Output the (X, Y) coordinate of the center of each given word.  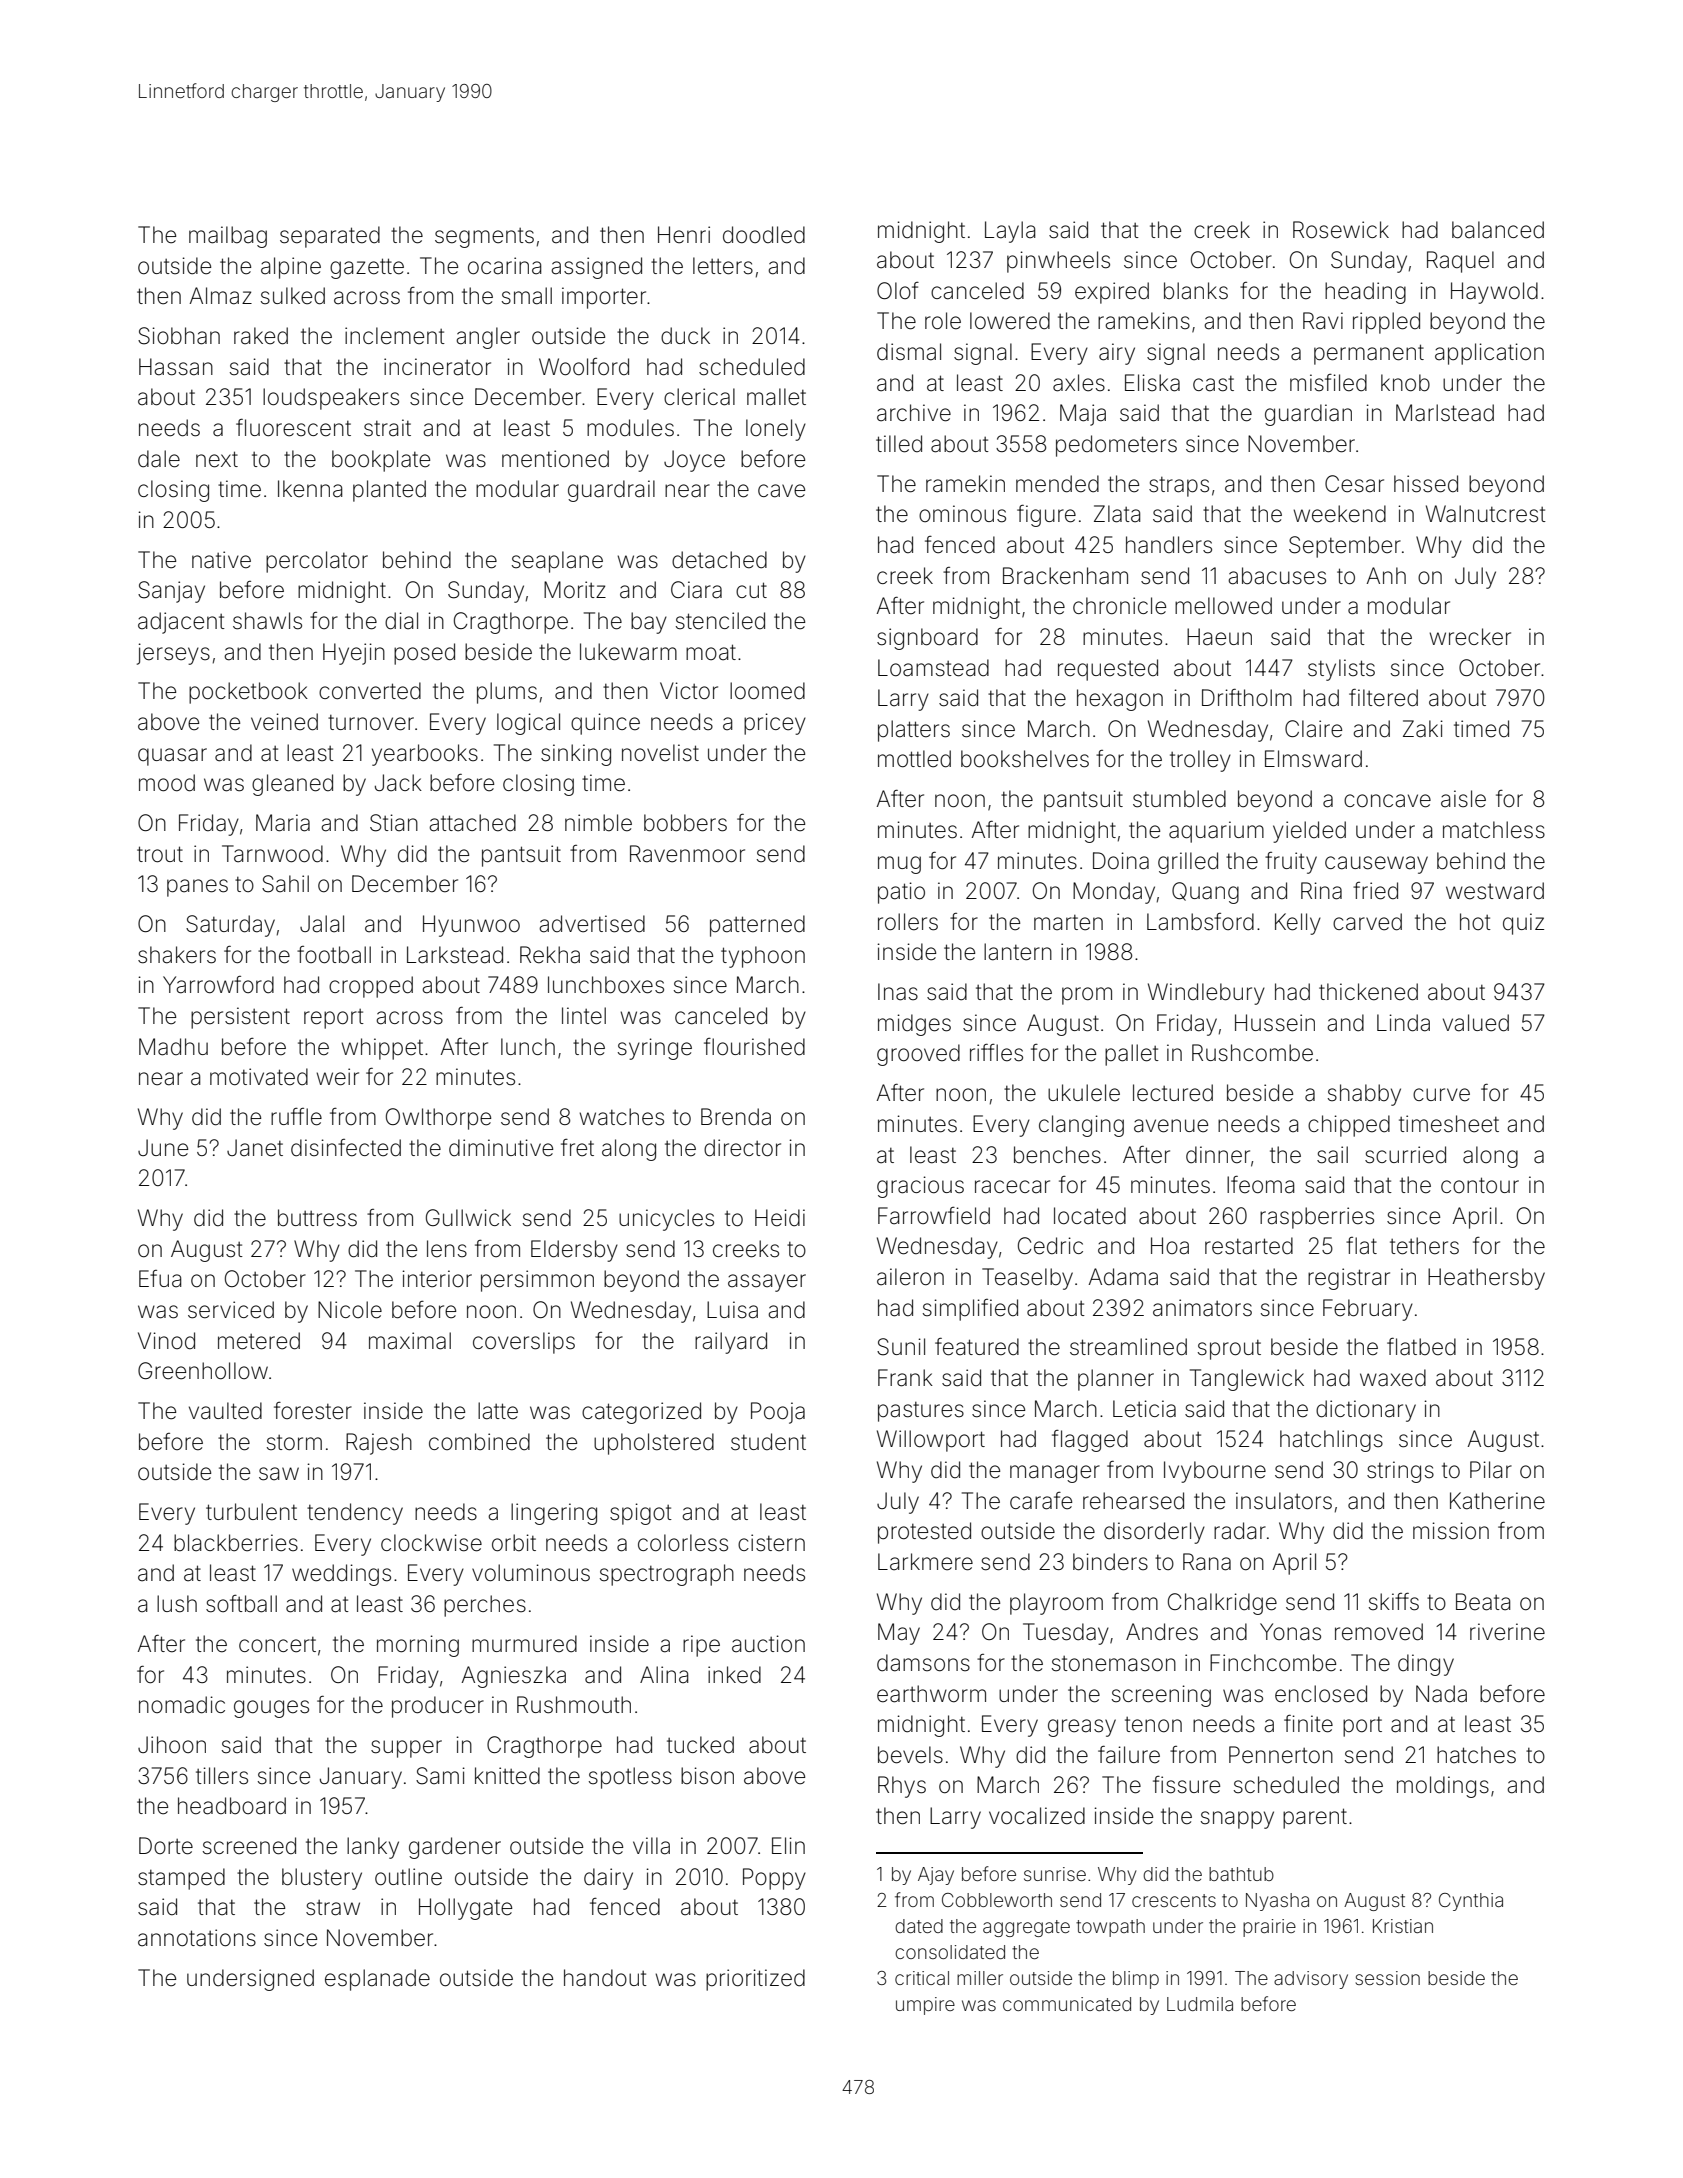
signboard (927, 639)
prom (1087, 996)
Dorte (166, 1846)
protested (924, 1533)
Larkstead (455, 955)
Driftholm (1247, 697)
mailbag (228, 237)
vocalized (1037, 1816)
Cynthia (1471, 1902)
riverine (1507, 1632)
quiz (1523, 924)
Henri (684, 235)
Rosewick (1341, 230)
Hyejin (354, 654)
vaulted (225, 1411)
